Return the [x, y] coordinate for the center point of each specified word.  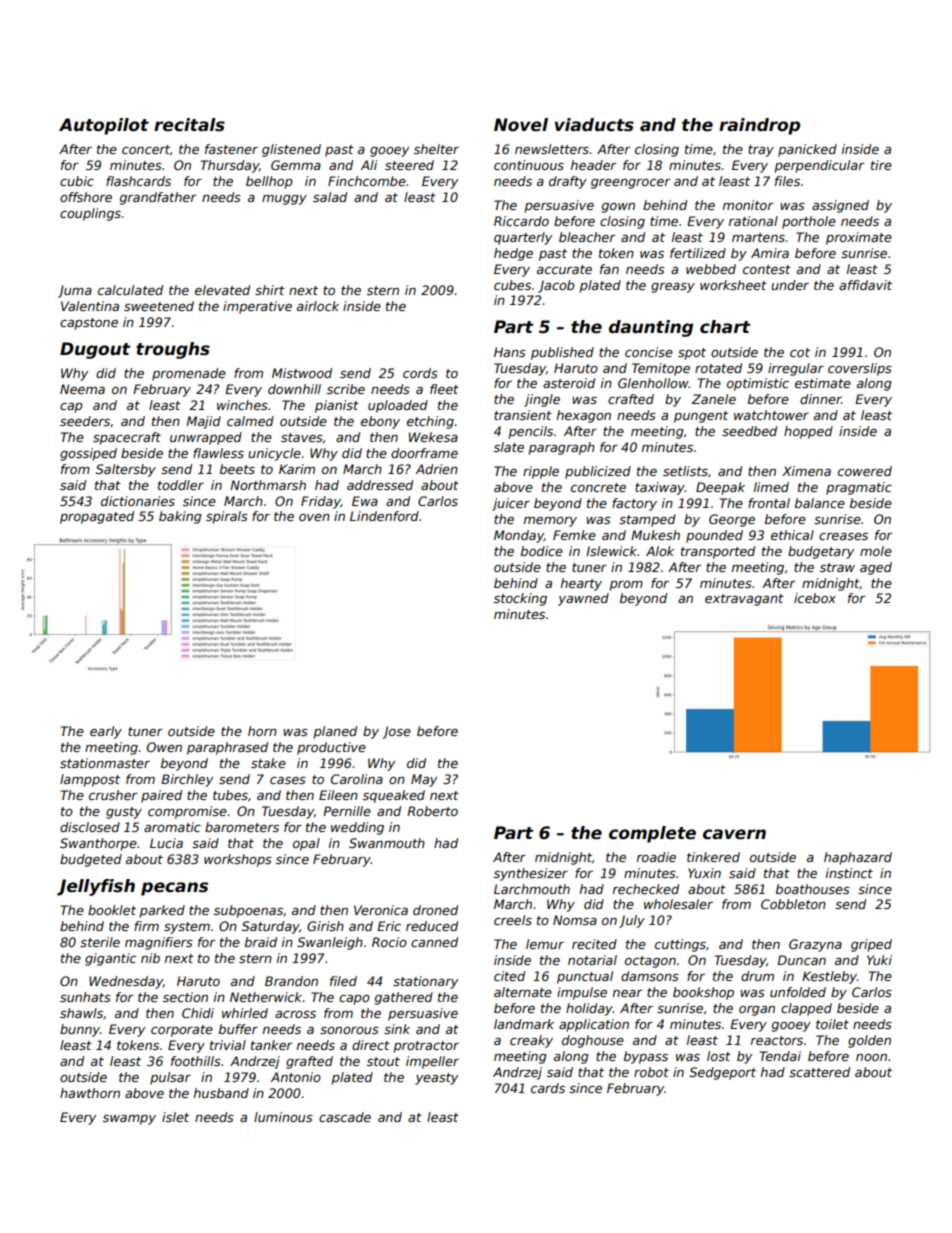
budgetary [821, 552]
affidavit [865, 285]
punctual [585, 977]
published [562, 353]
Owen [164, 747]
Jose [396, 732]
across [295, 1014]
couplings [90, 214]
